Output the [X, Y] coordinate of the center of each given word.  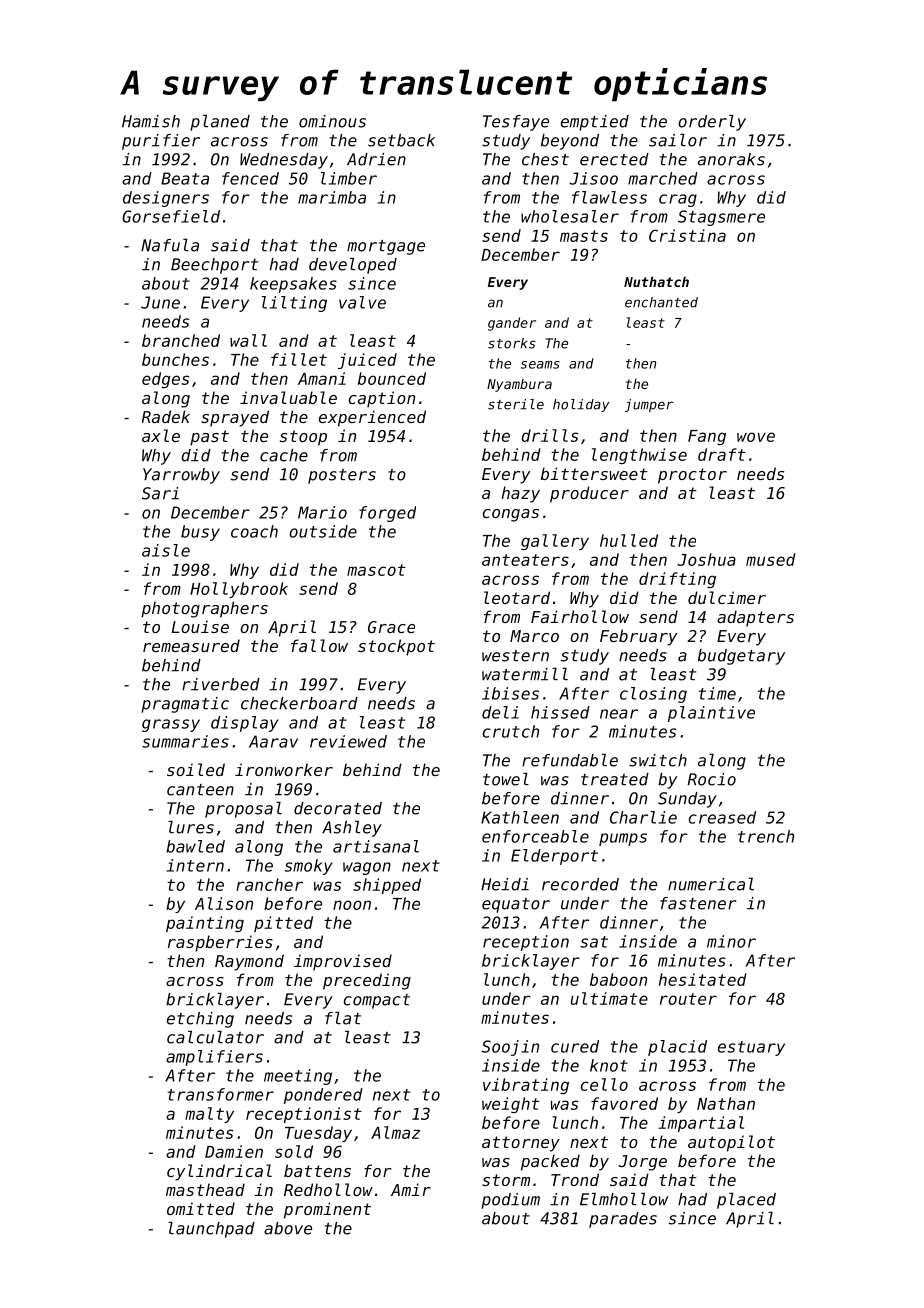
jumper [649, 405]
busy [200, 533]
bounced [392, 378]
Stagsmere [721, 218]
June [160, 302]
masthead [205, 1189]
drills [549, 435]
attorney [521, 1144]
